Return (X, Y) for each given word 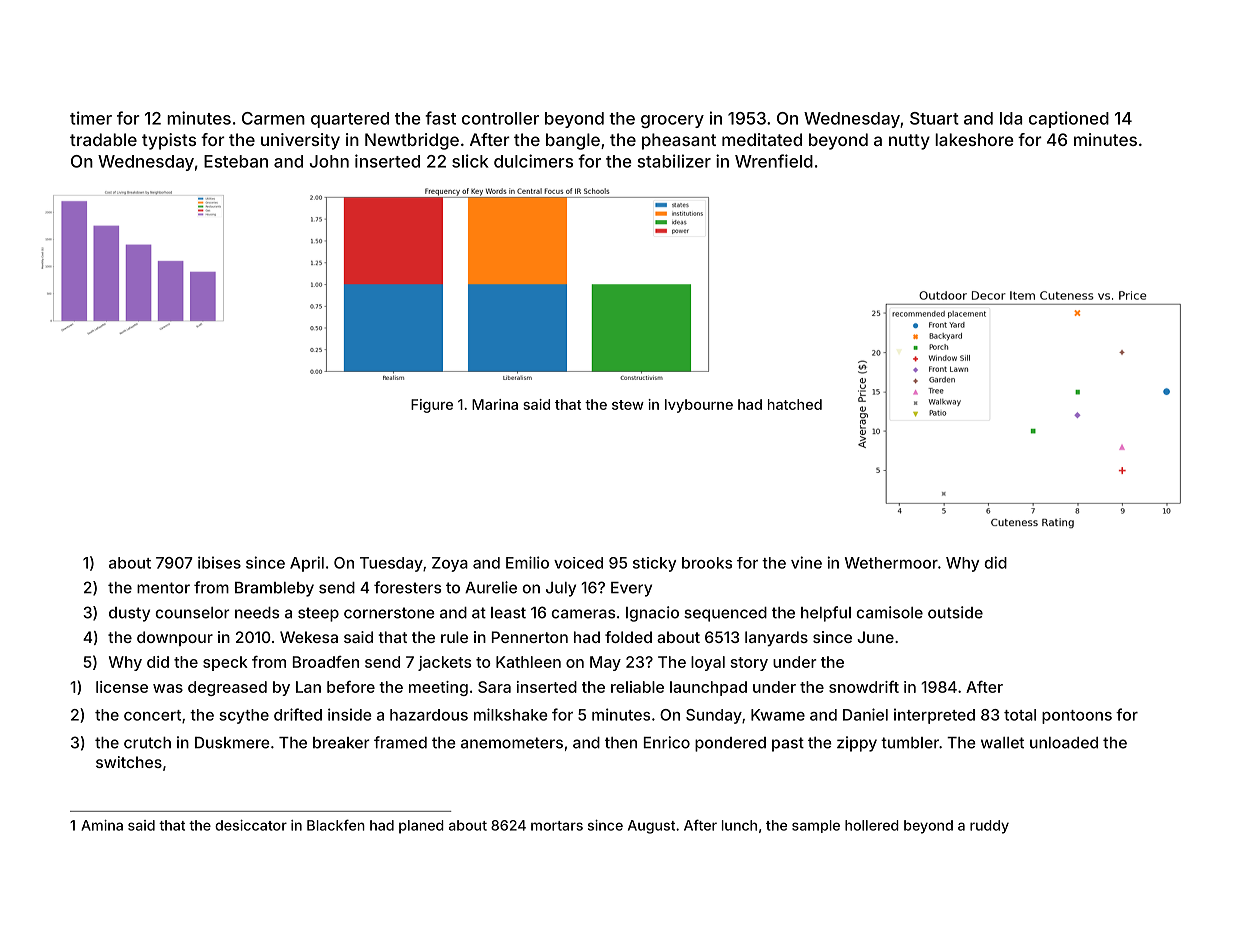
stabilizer (674, 161)
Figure (432, 406)
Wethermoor (891, 563)
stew (628, 405)
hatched (795, 404)
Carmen (273, 118)
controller (500, 118)
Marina (495, 404)
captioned (1069, 119)
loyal (708, 663)
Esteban (236, 161)
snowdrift (864, 687)
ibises (219, 562)
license (122, 687)
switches (129, 762)
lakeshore (974, 139)
